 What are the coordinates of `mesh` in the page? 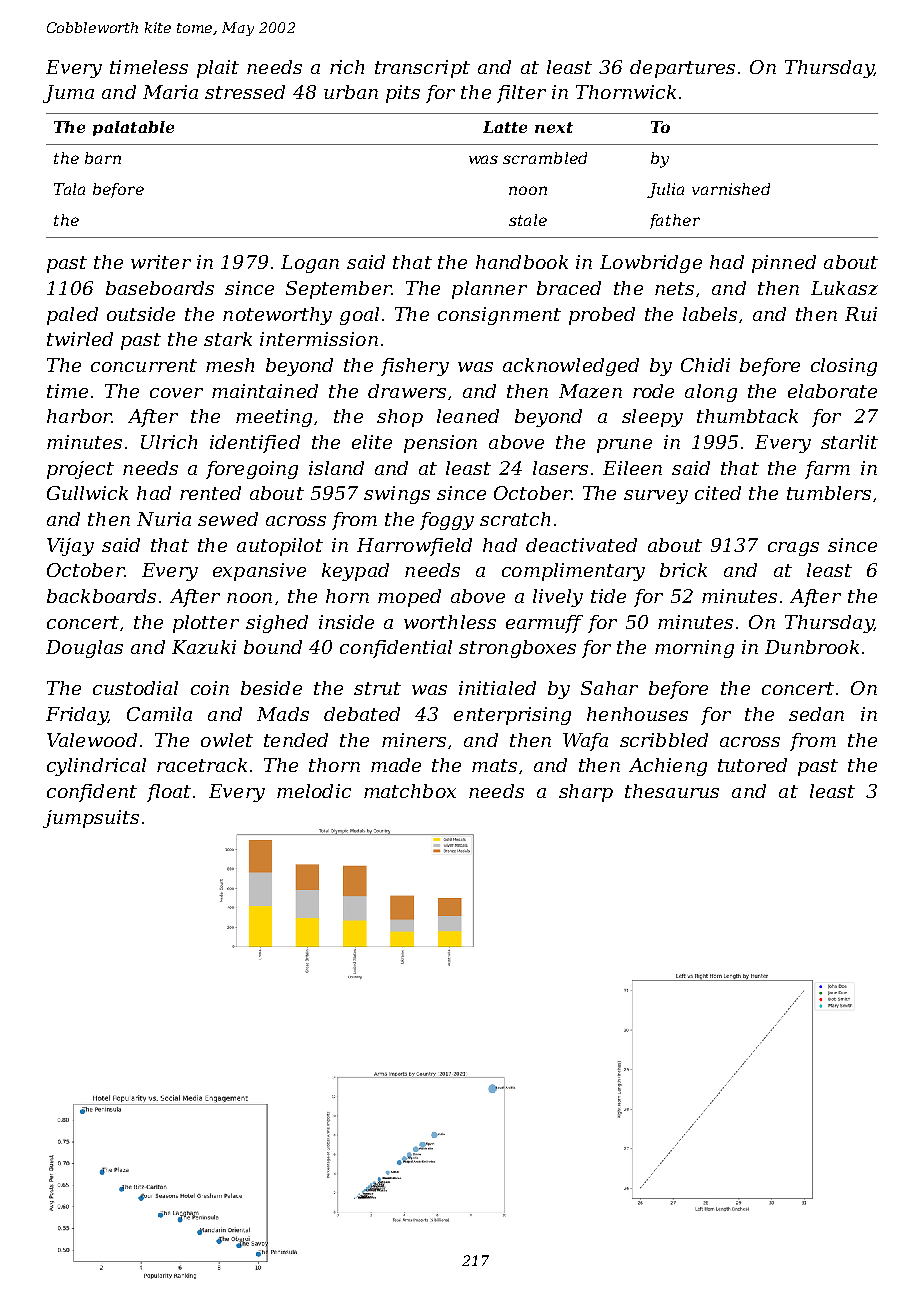 It's located at (230, 365).
